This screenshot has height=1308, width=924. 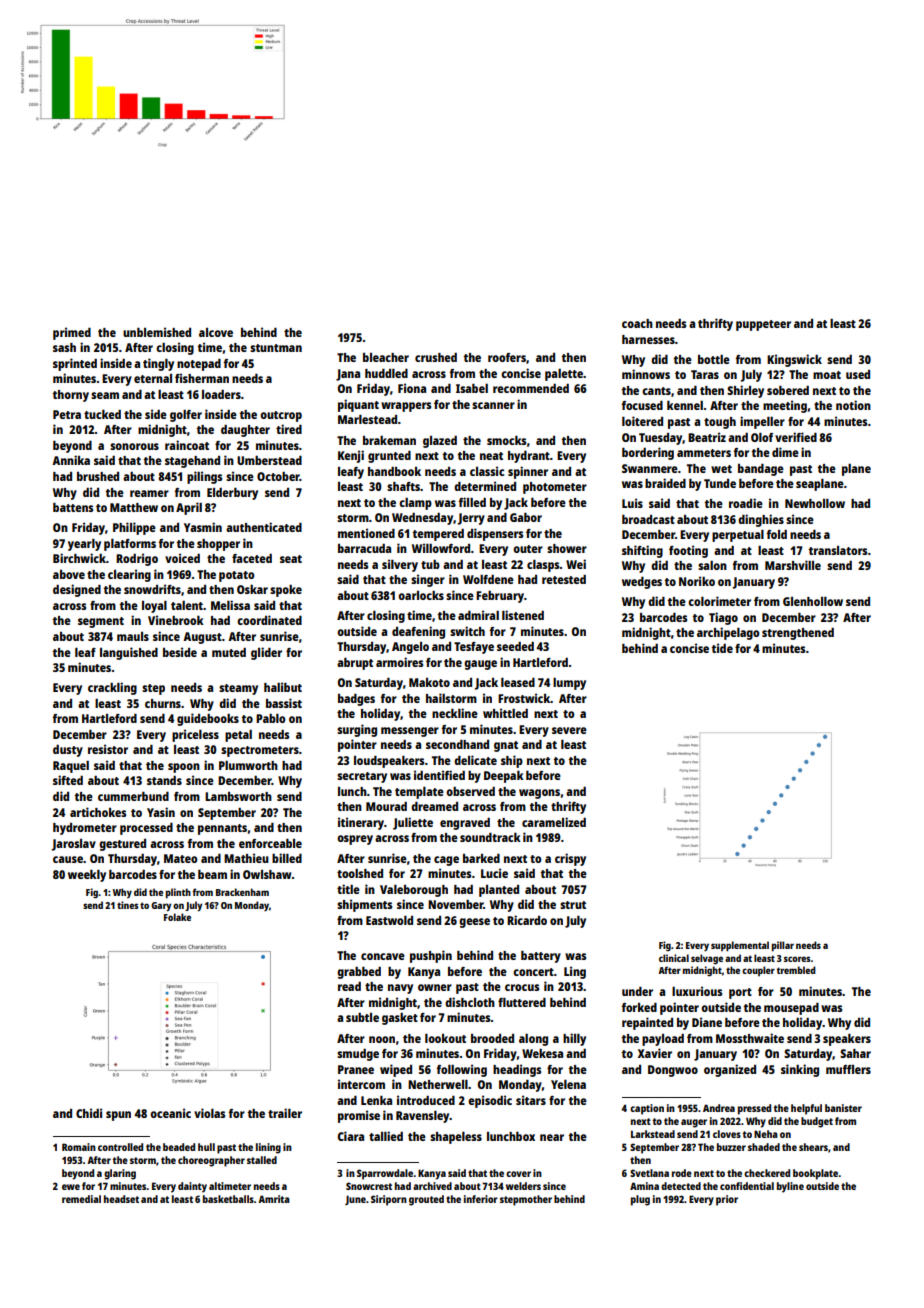 I want to click on designed, so click(x=77, y=590).
